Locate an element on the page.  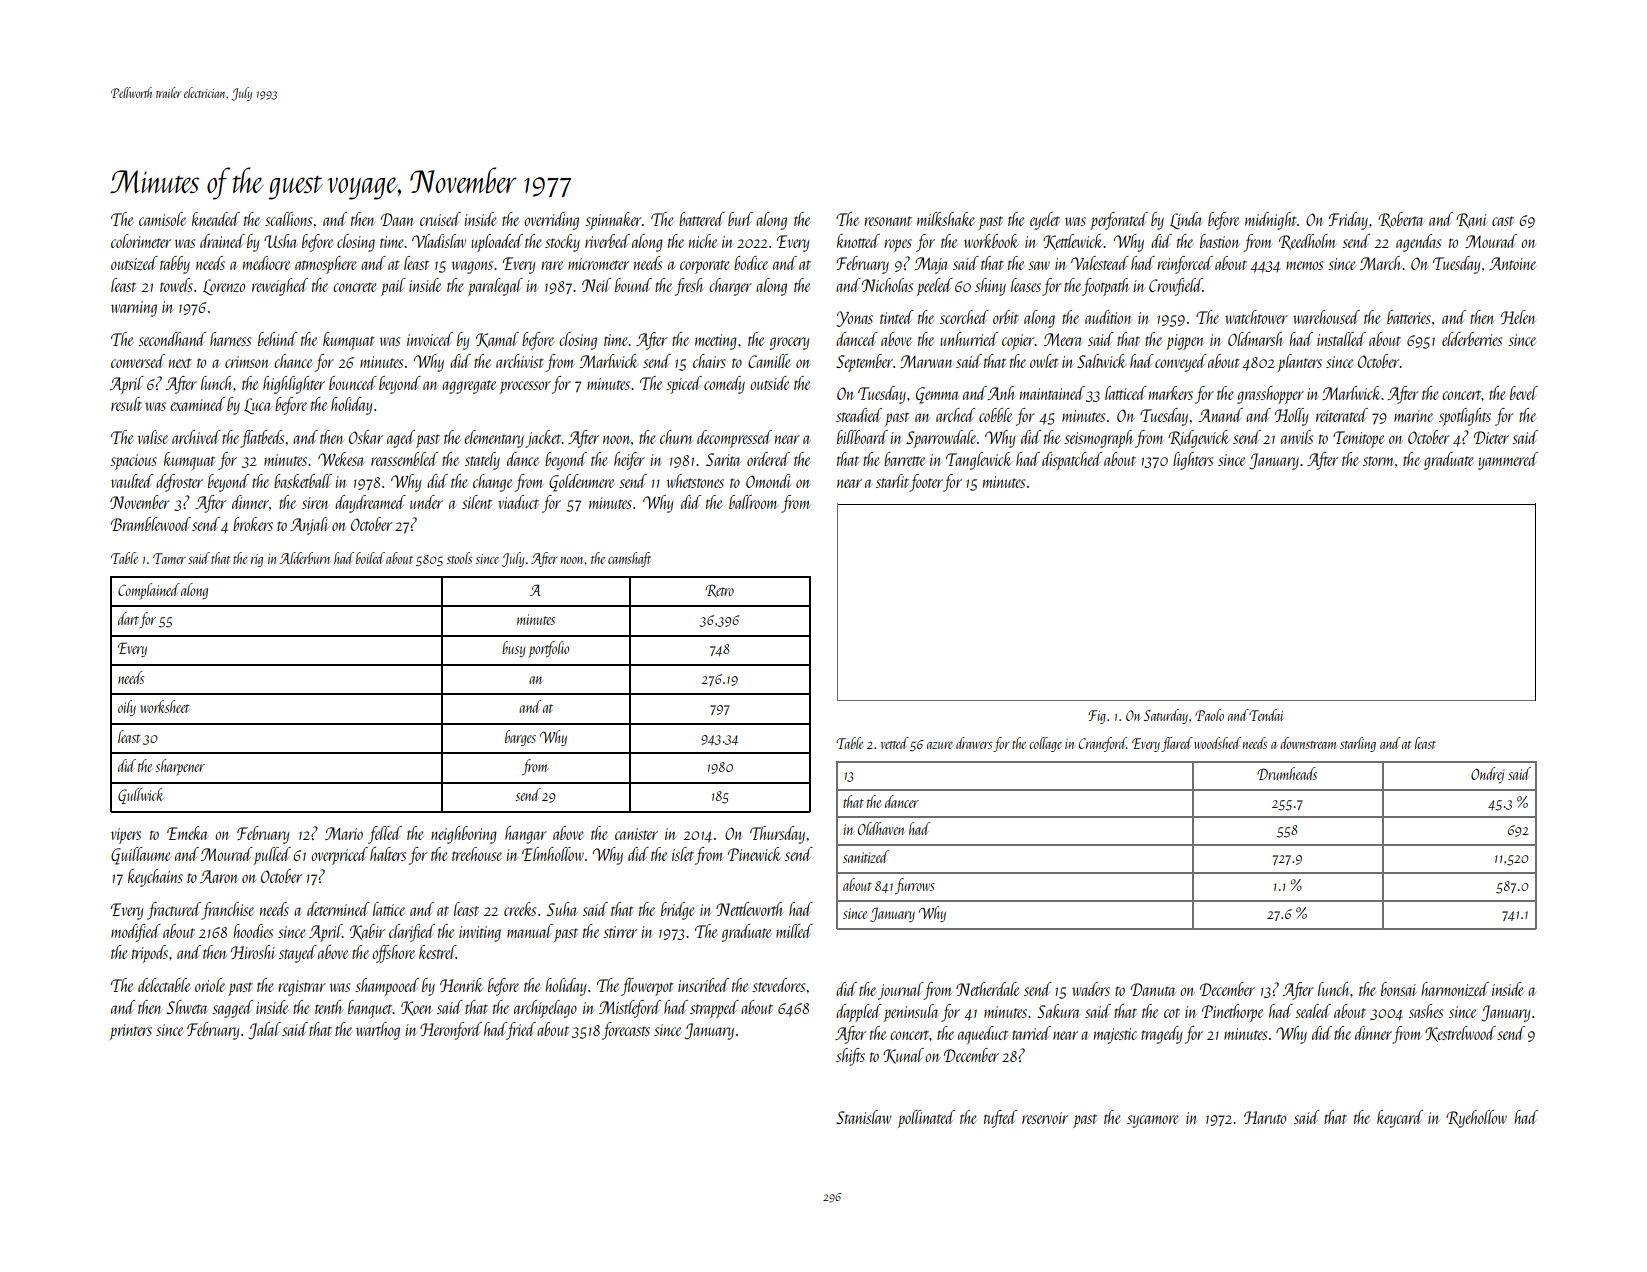
Rani is located at coordinates (1471, 220).
